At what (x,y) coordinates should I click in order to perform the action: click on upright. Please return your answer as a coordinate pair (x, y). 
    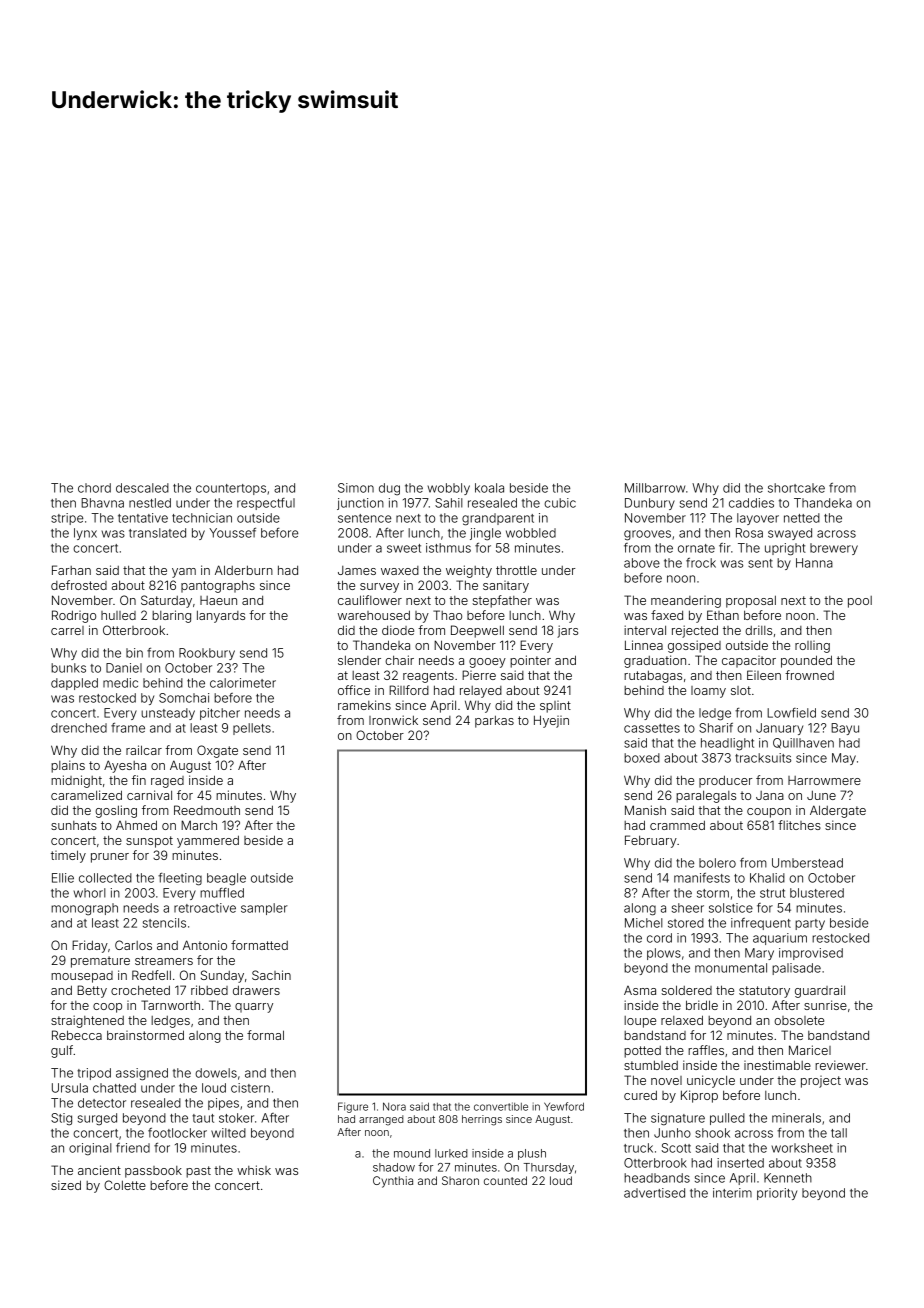
    Looking at the image, I should click on (785, 549).
